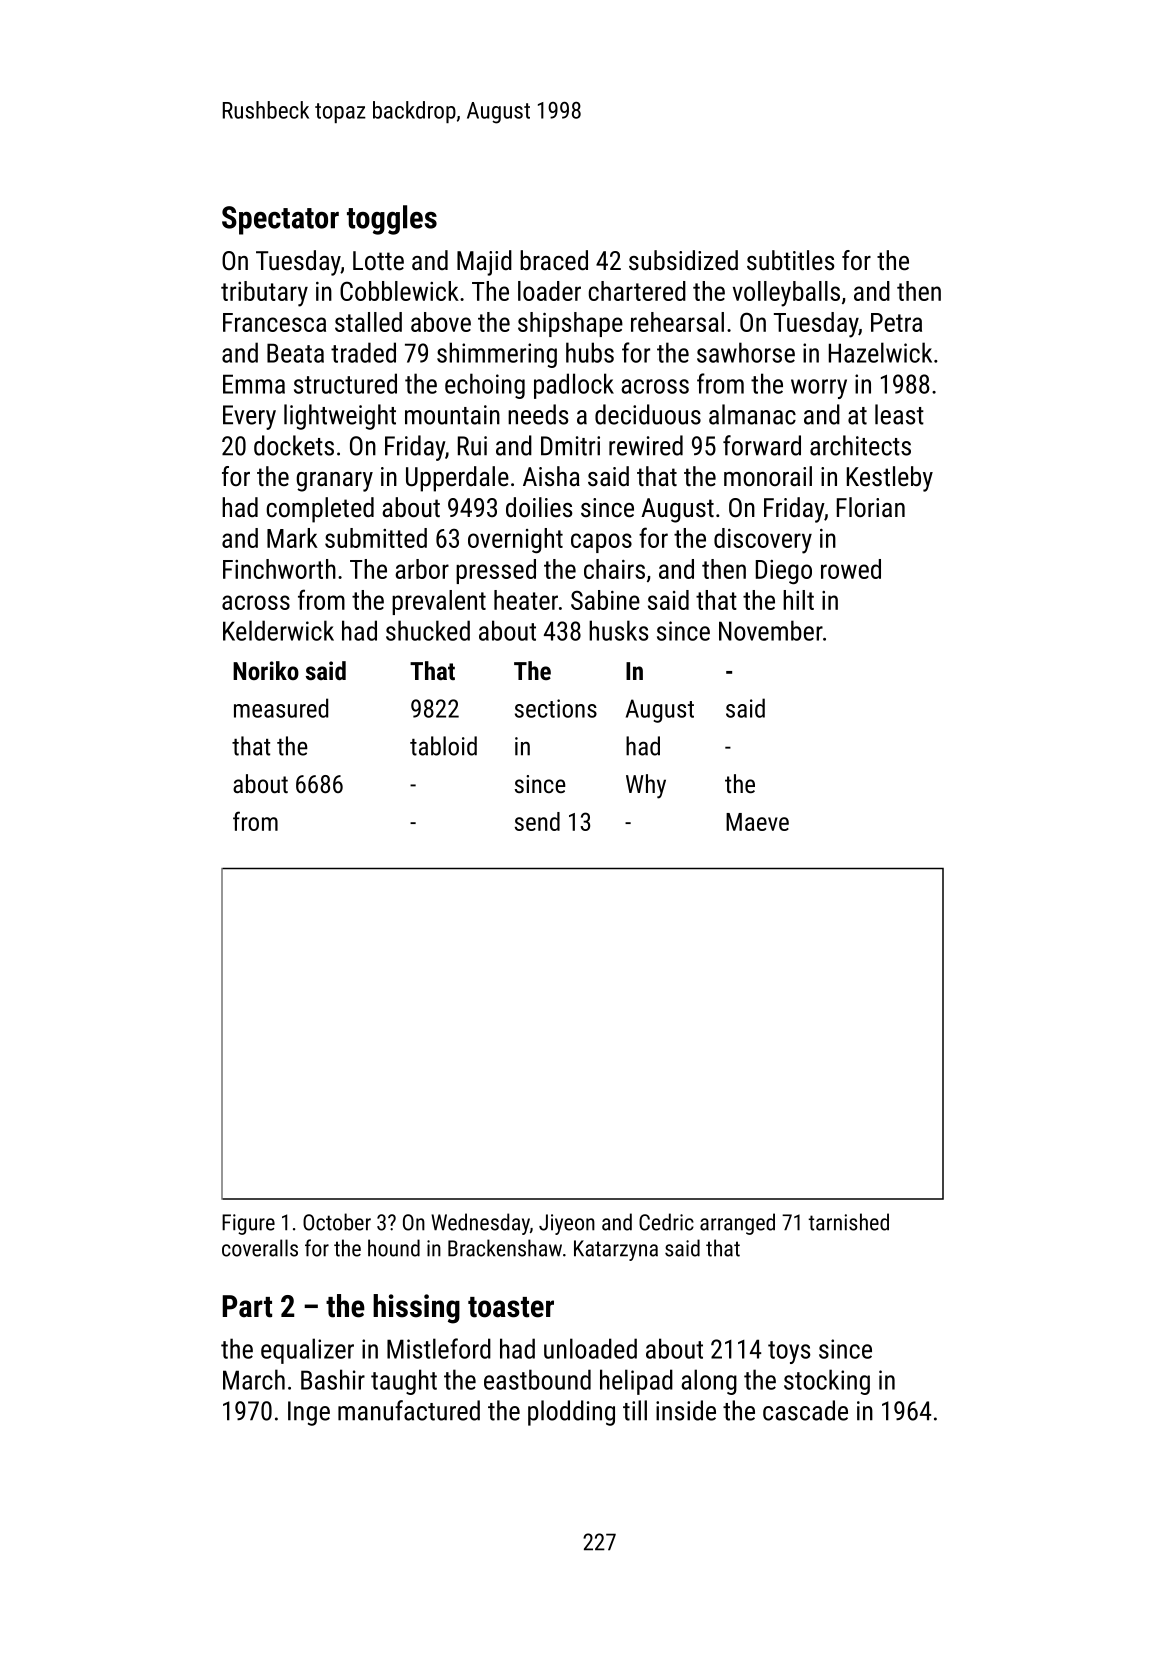 The height and width of the screenshot is (1654, 1165). What do you see at coordinates (480, 1224) in the screenshot?
I see `Wednesday` at bounding box center [480, 1224].
